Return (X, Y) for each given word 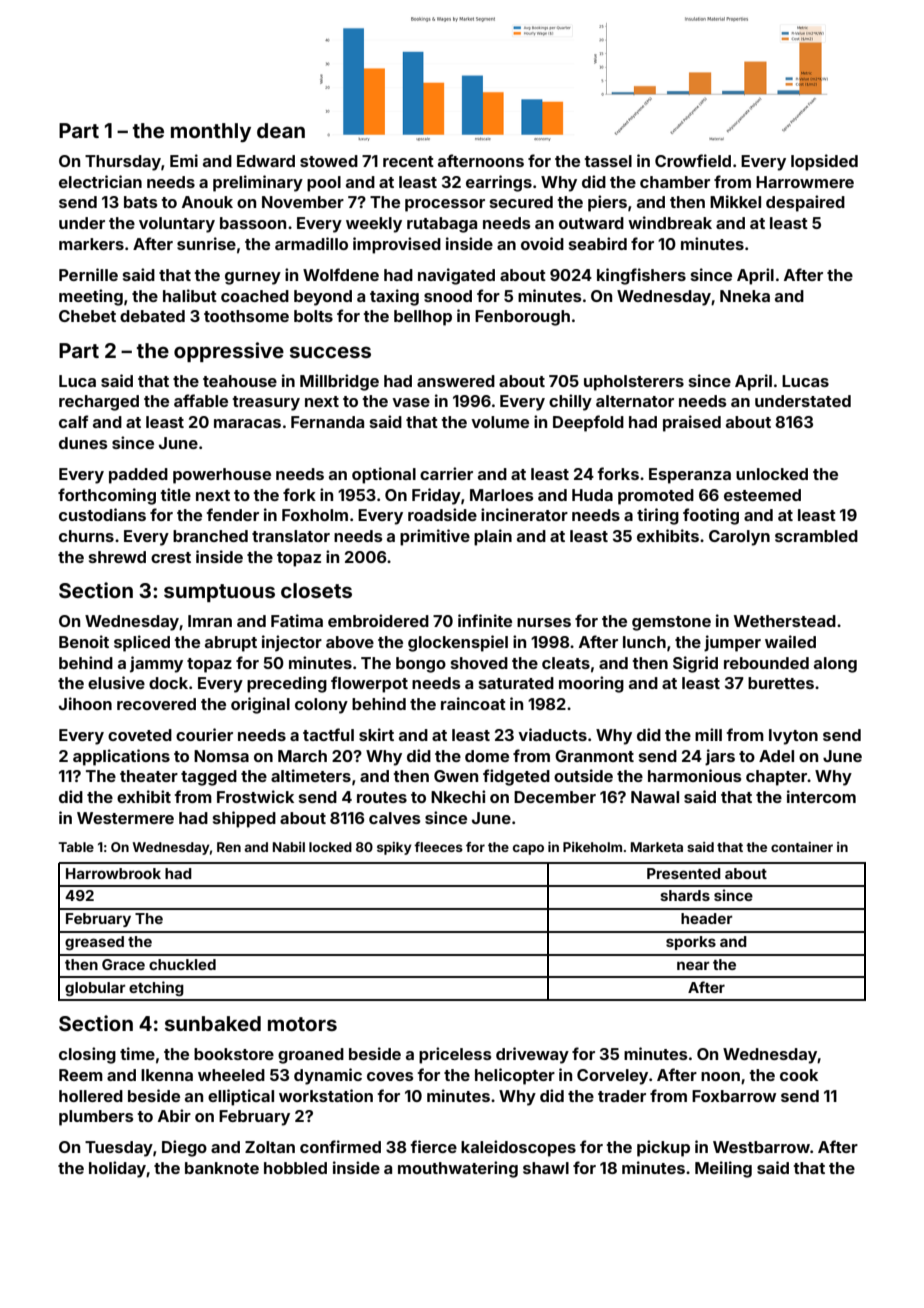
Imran (210, 621)
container (802, 847)
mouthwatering (458, 1169)
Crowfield (693, 160)
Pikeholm (592, 847)
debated (152, 316)
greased (94, 943)
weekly (374, 225)
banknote (222, 1168)
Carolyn (739, 538)
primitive (435, 537)
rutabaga (442, 225)
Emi (184, 160)
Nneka (745, 296)
